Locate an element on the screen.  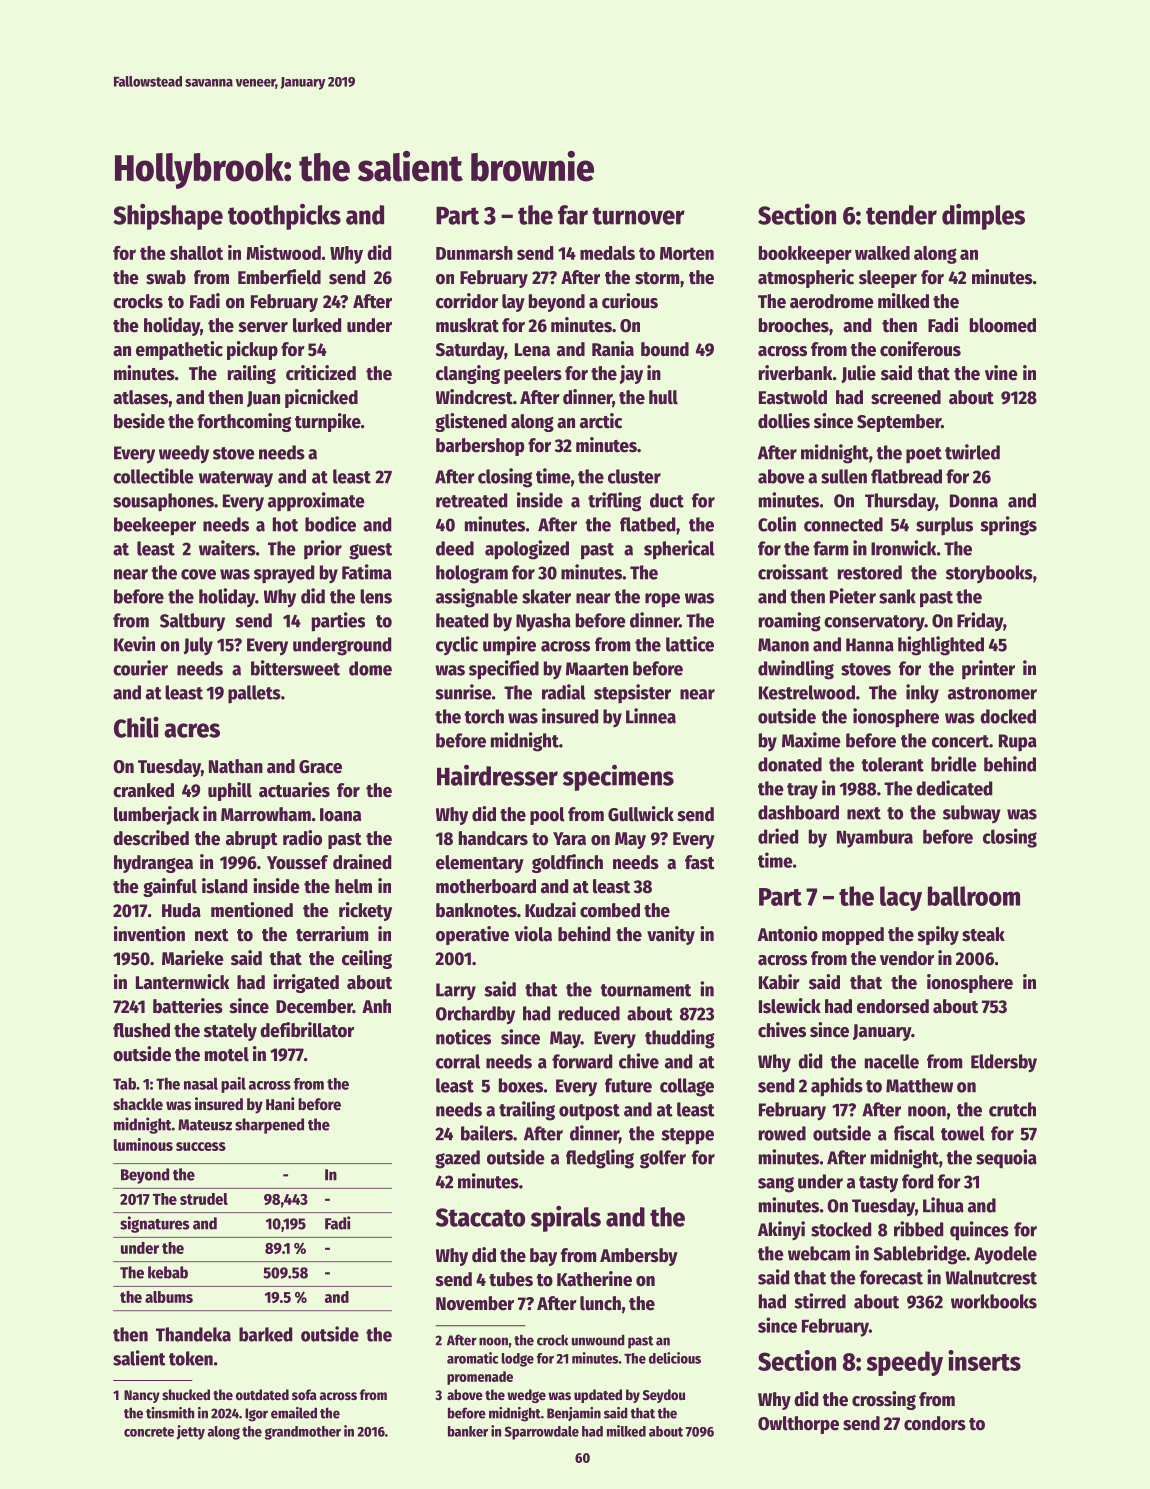
Shipshape is located at coordinates (168, 217).
